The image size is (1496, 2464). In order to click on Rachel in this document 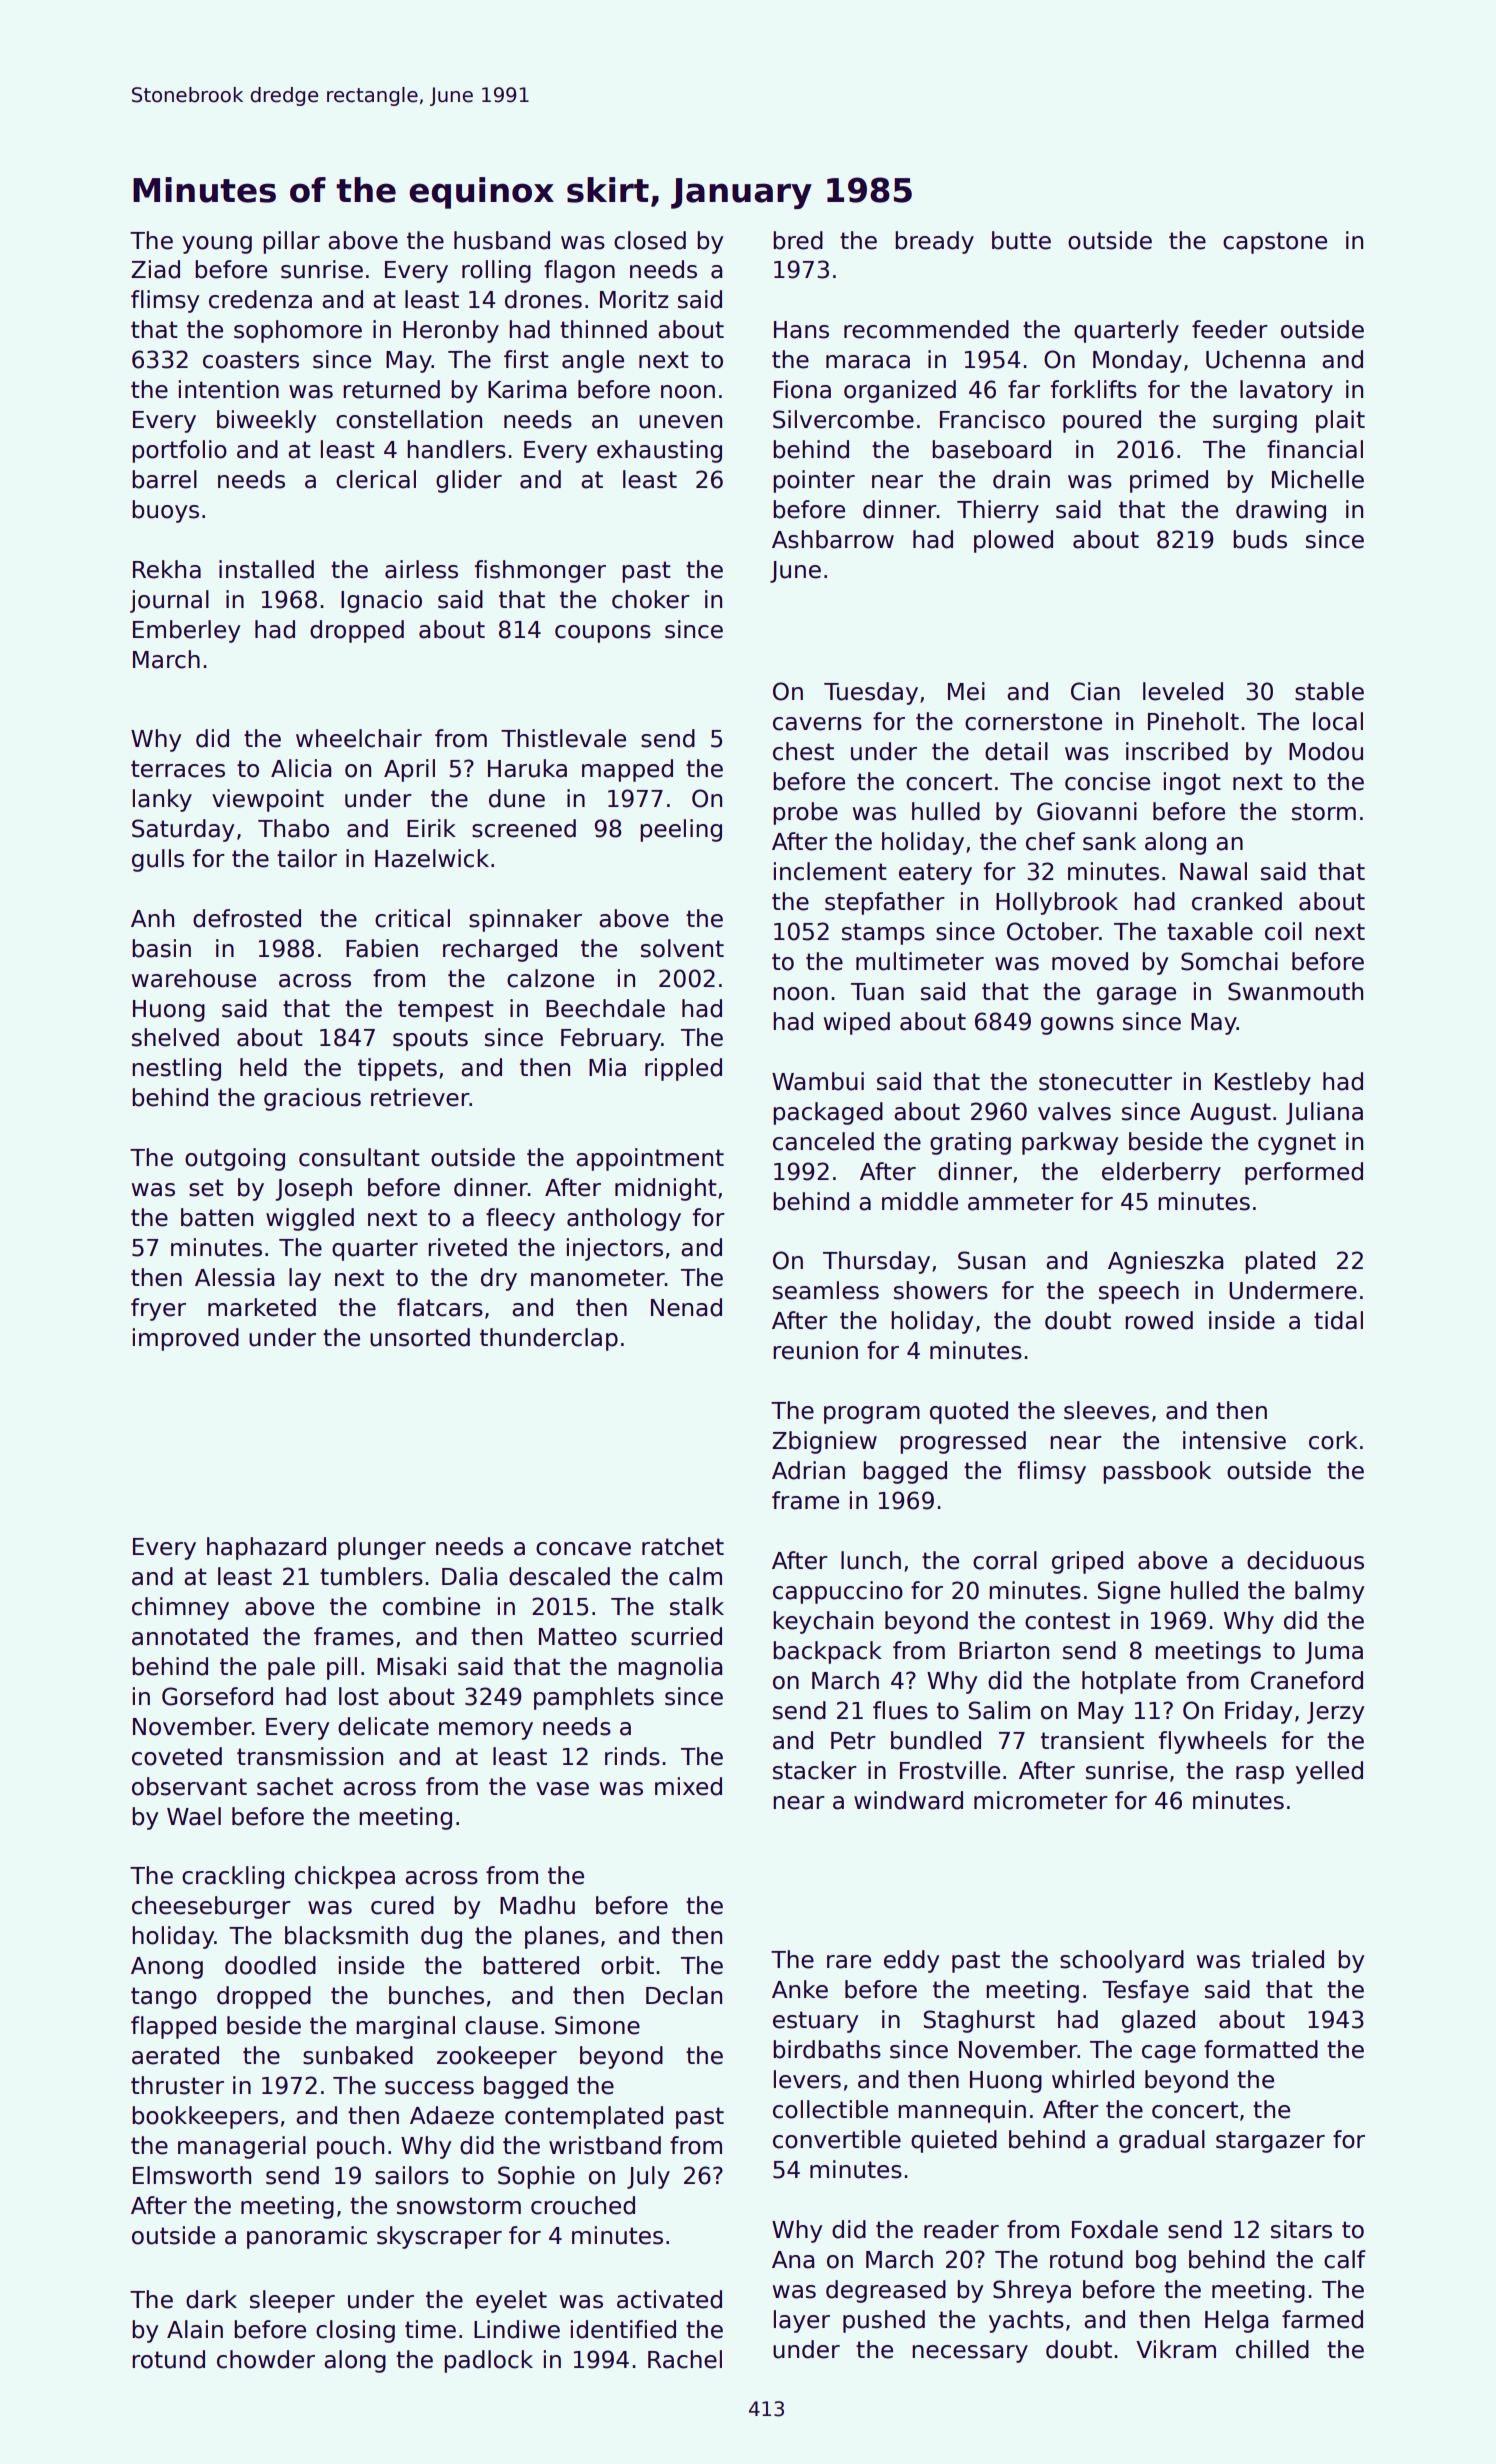, I will do `click(685, 2359)`.
